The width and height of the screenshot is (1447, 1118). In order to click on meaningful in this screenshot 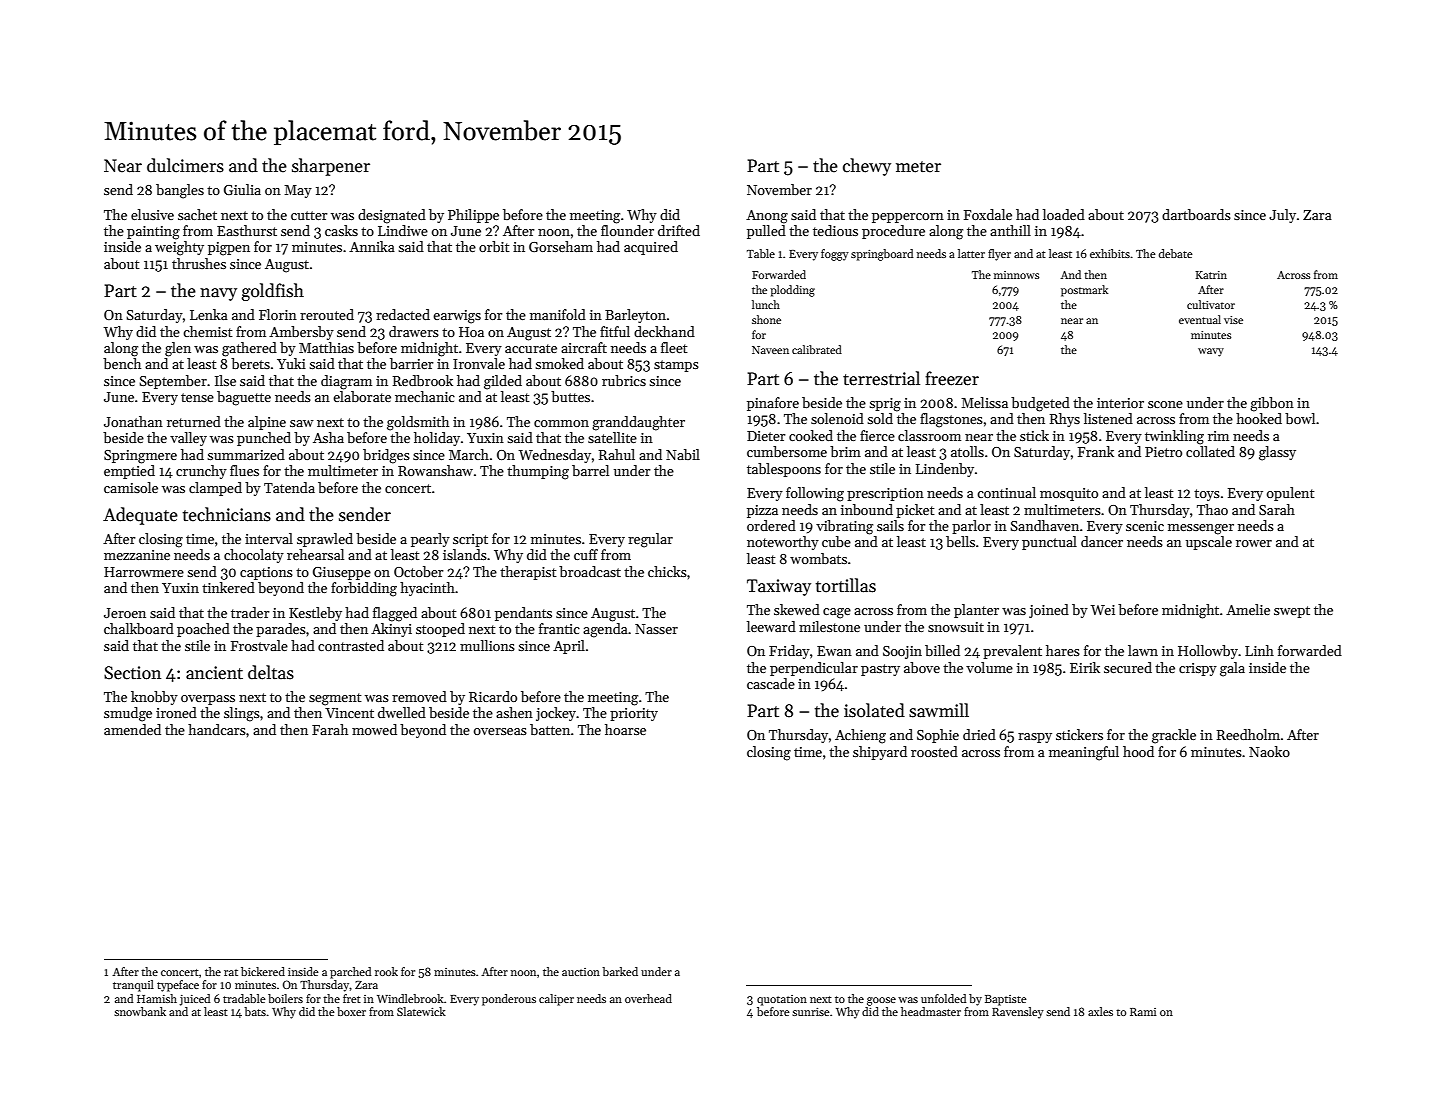, I will do `click(1084, 753)`.
